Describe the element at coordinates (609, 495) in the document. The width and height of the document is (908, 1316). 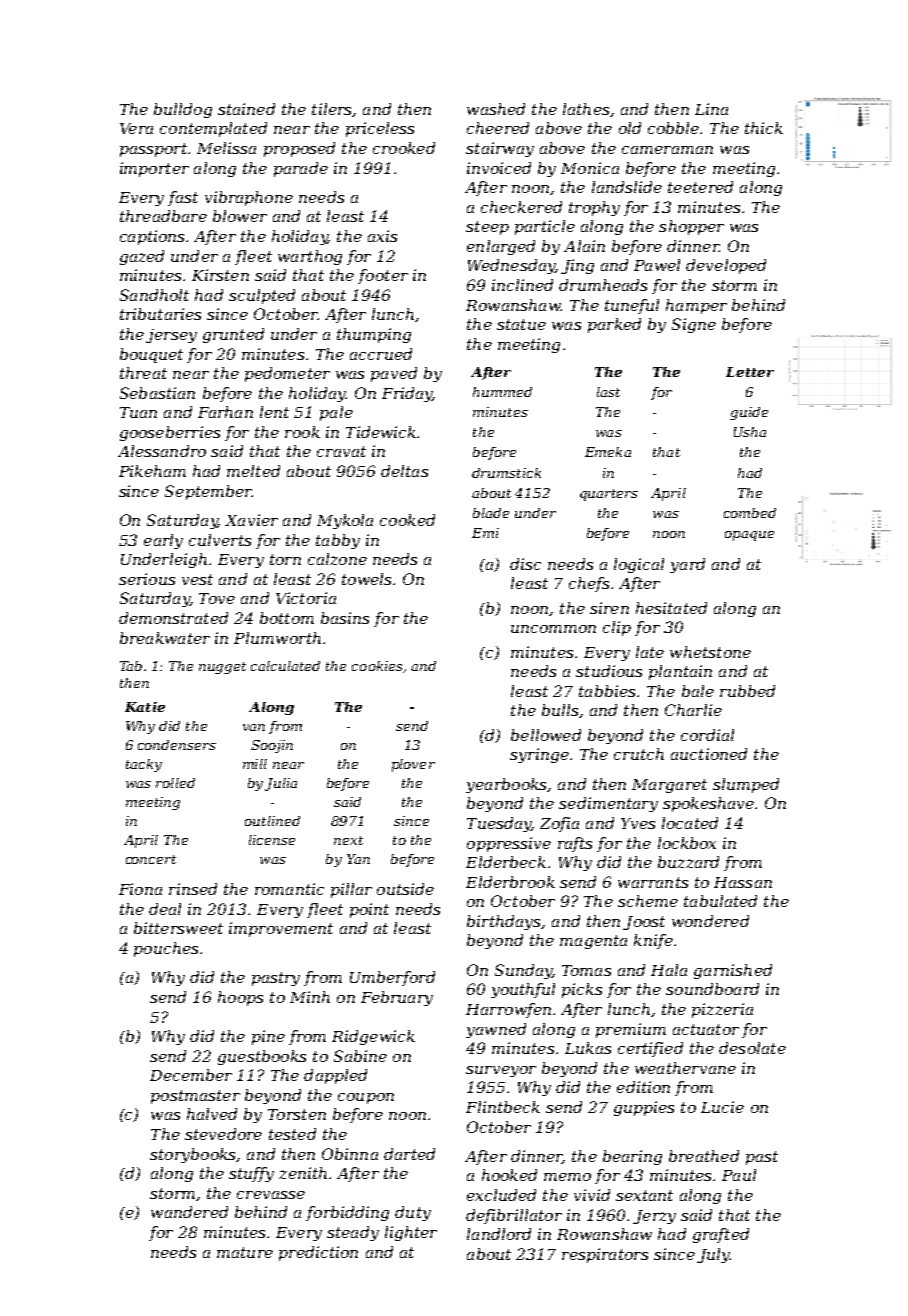
I see `quarters` at that location.
